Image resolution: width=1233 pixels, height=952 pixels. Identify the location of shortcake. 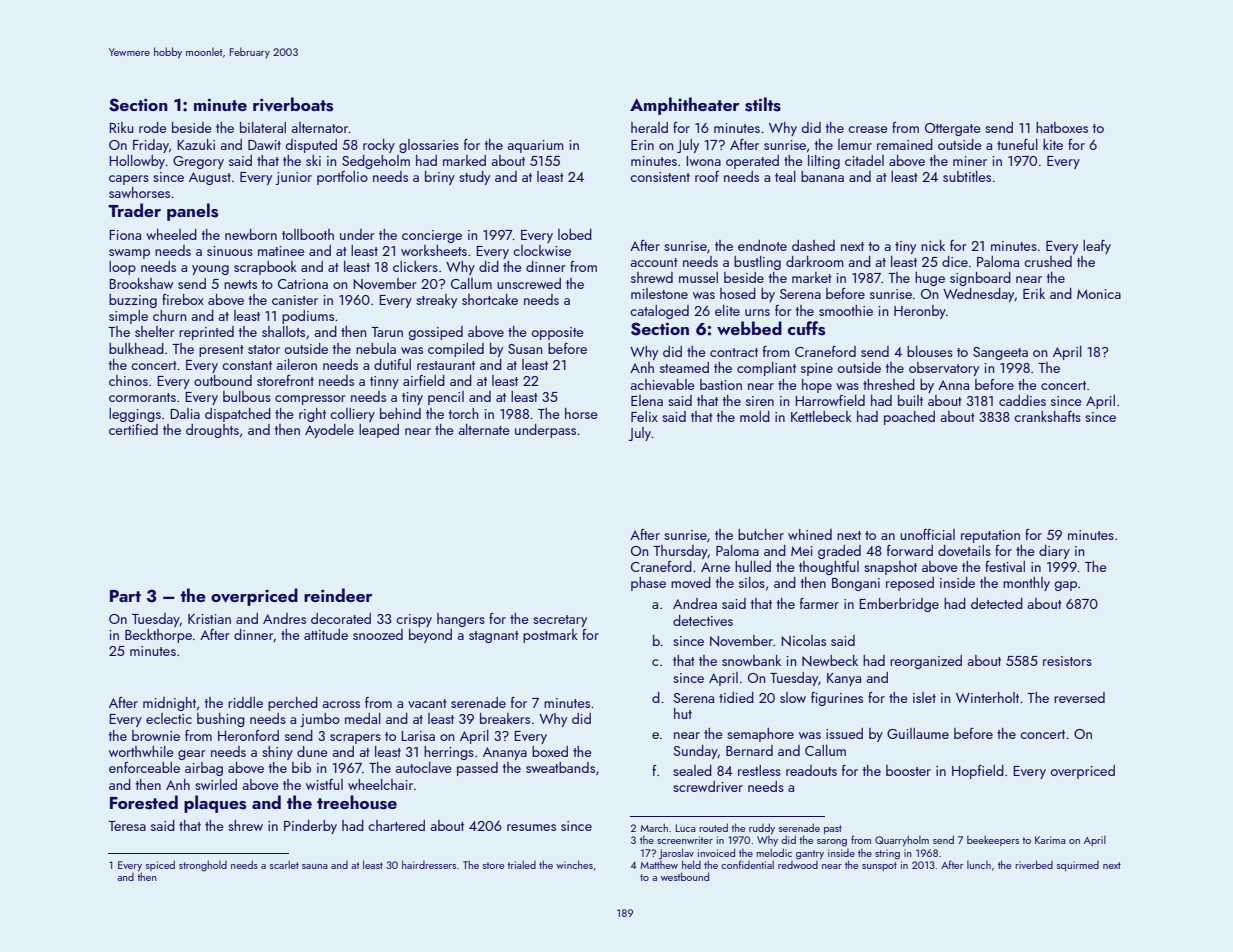
(490, 299).
